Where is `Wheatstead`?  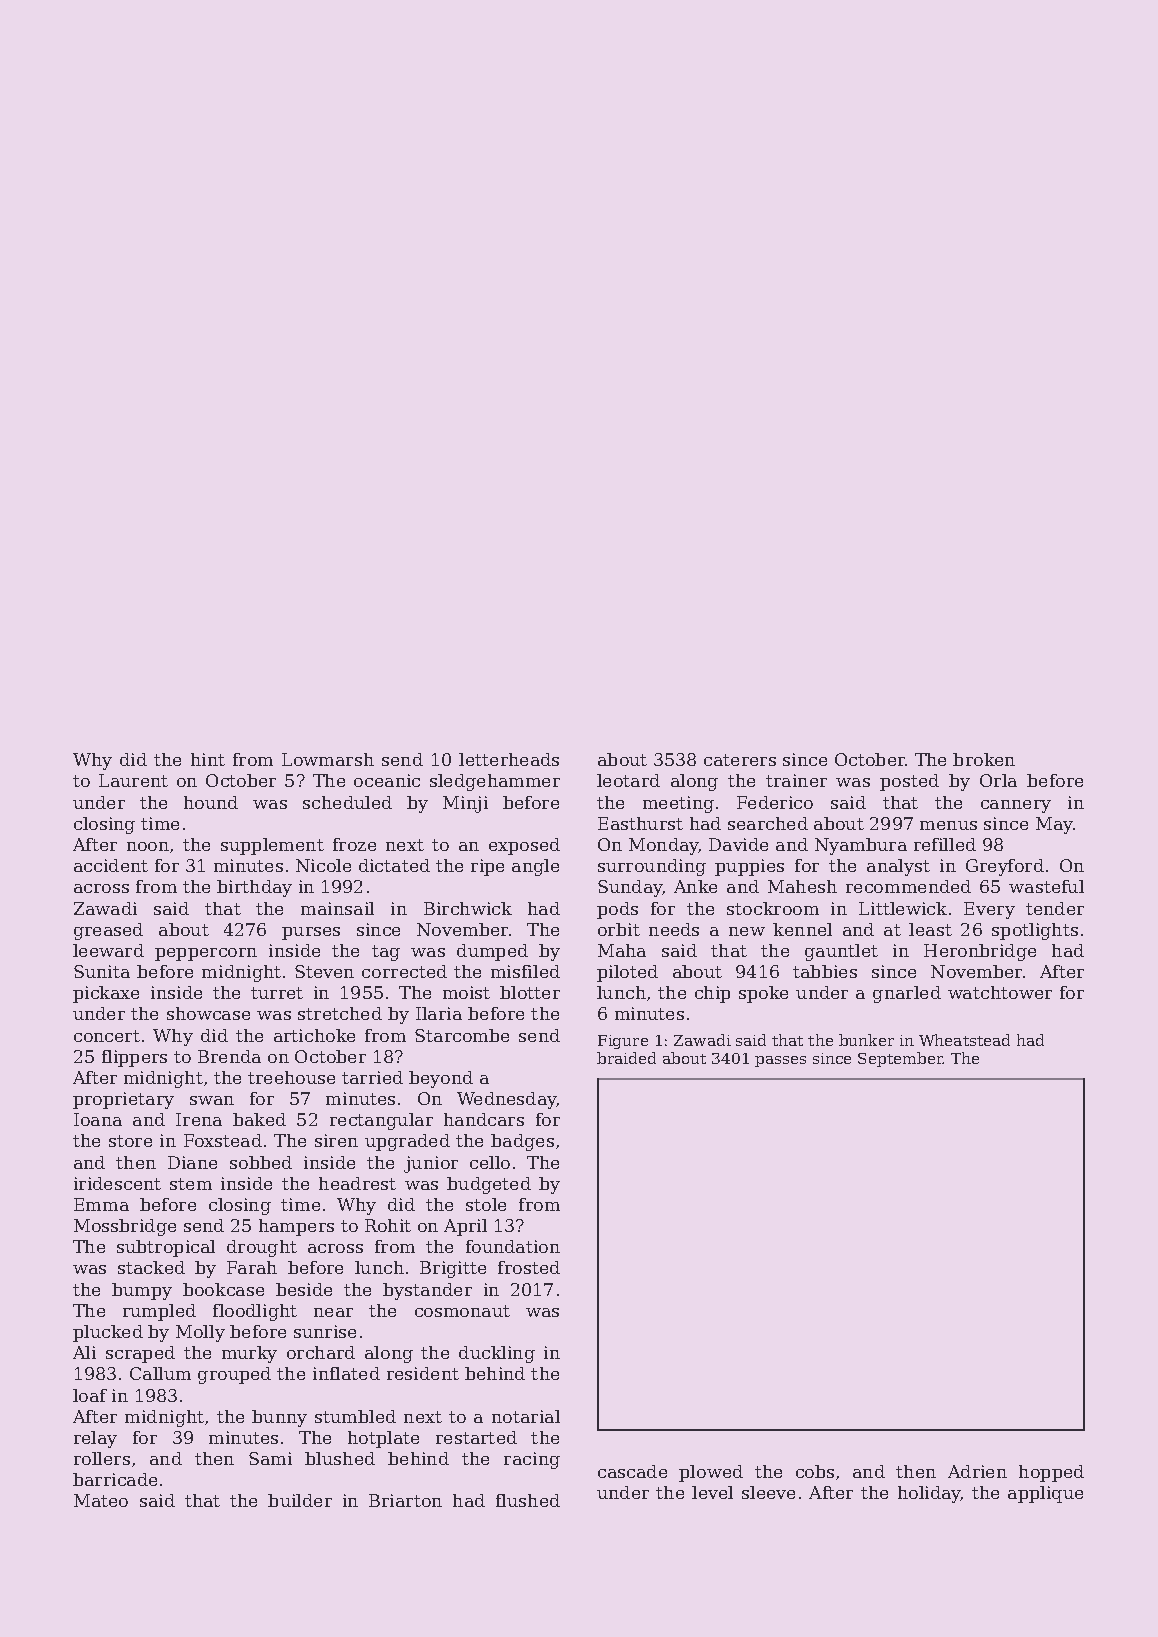 Wheatstead is located at coordinates (964, 1040).
